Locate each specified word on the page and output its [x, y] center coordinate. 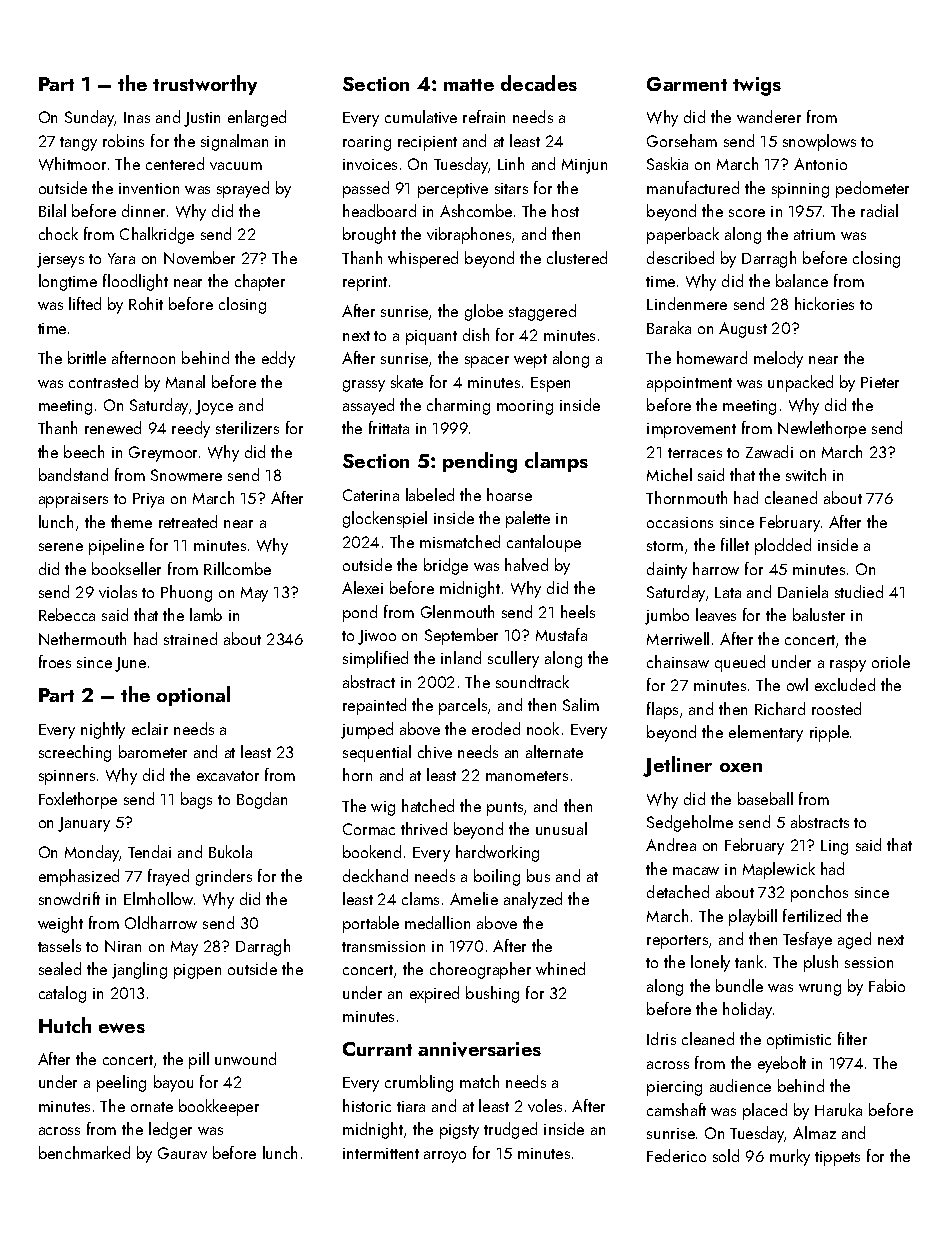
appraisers [73, 500]
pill [199, 1060]
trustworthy [205, 85]
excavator [228, 776]
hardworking [497, 853]
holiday [747, 1010]
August [743, 330]
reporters [677, 942]
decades [539, 83]
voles [545, 1105]
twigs [757, 86]
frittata [389, 427]
